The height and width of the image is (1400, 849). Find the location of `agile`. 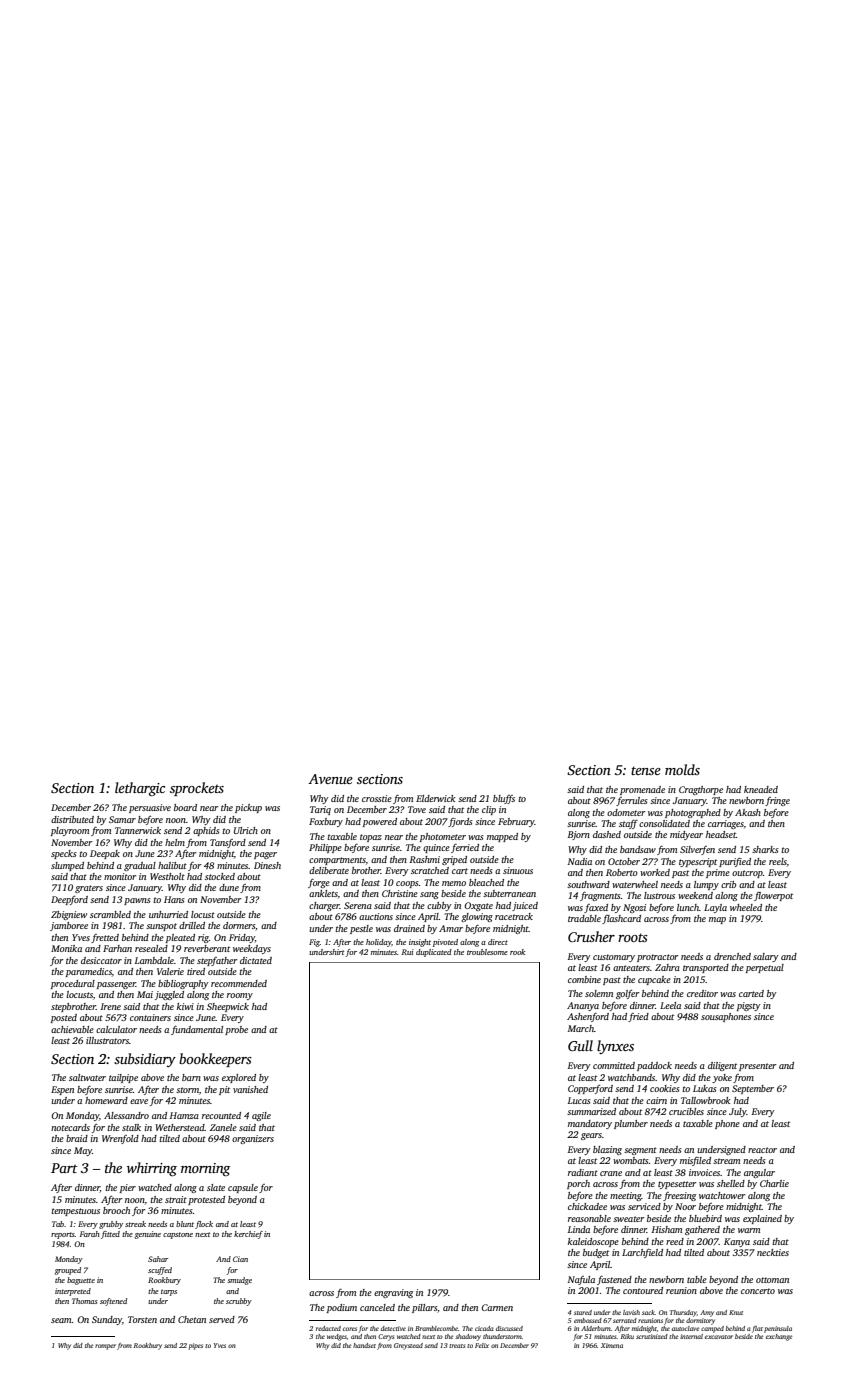

agile is located at coordinates (261, 1116).
